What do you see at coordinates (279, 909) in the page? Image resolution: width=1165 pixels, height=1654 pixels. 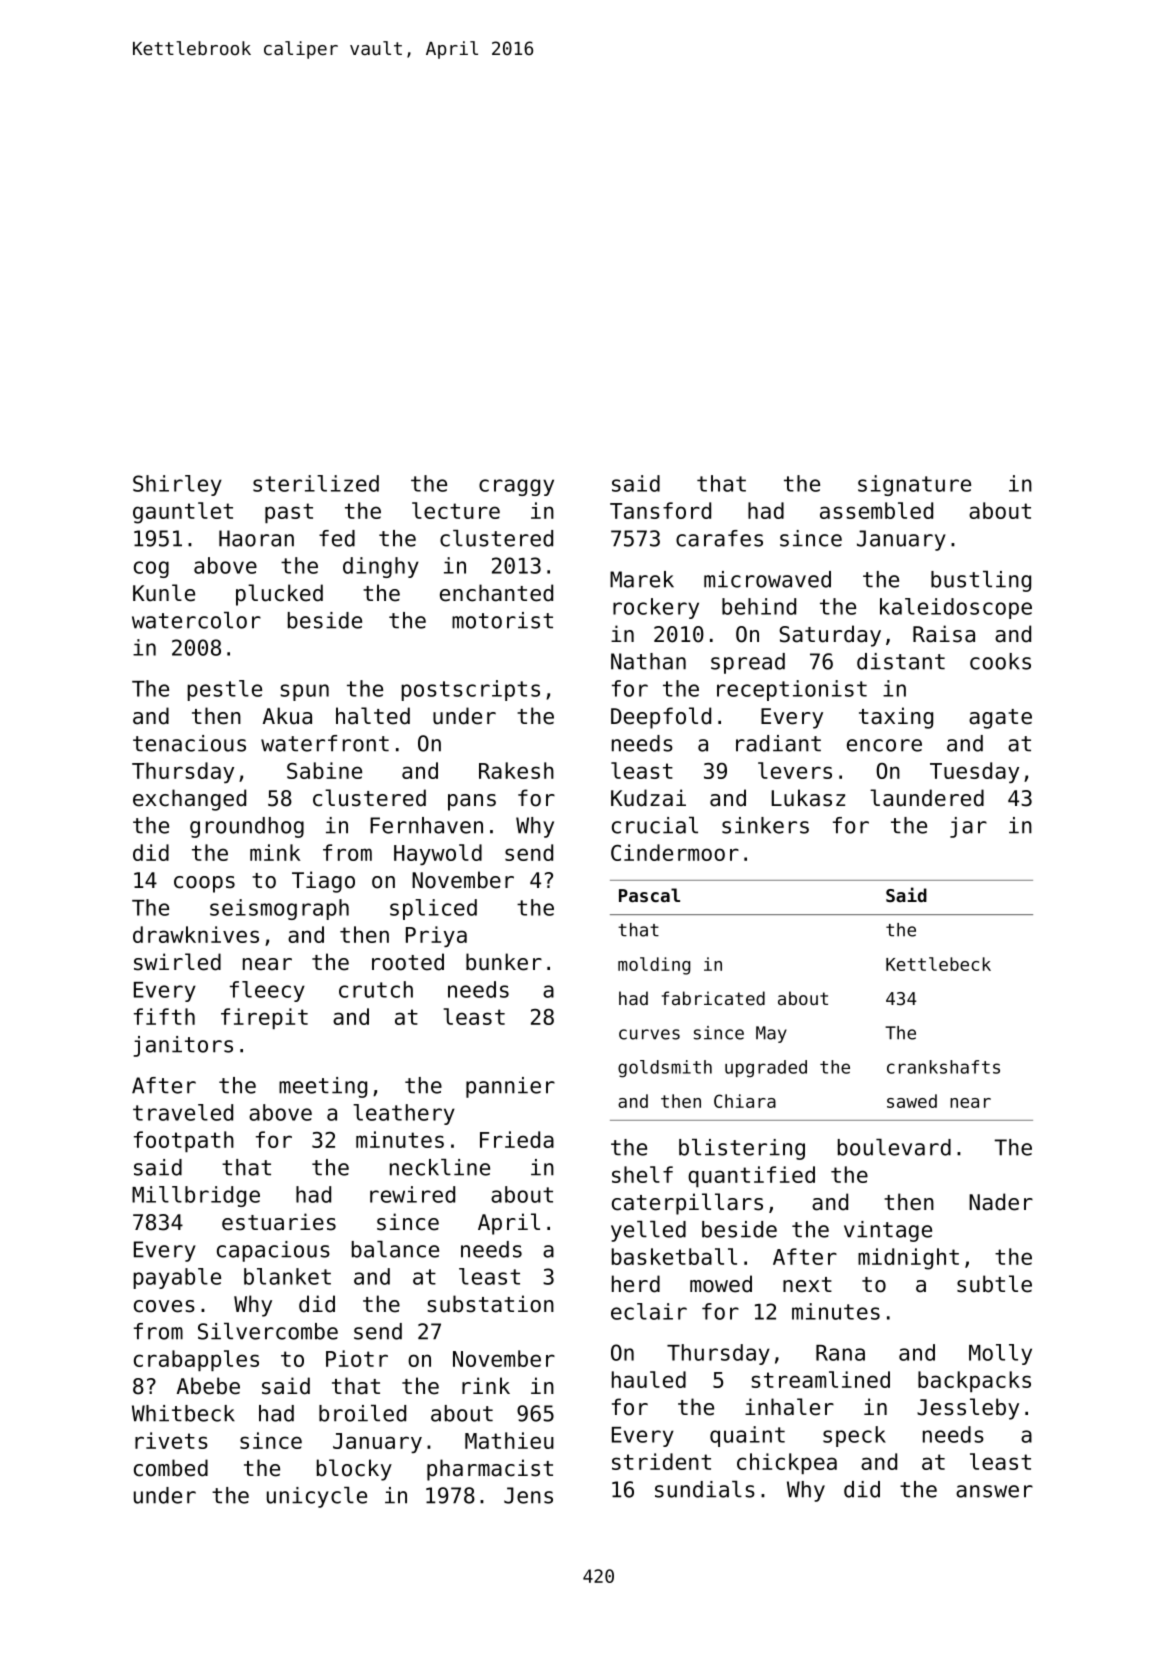 I see `seismograph` at bounding box center [279, 909].
